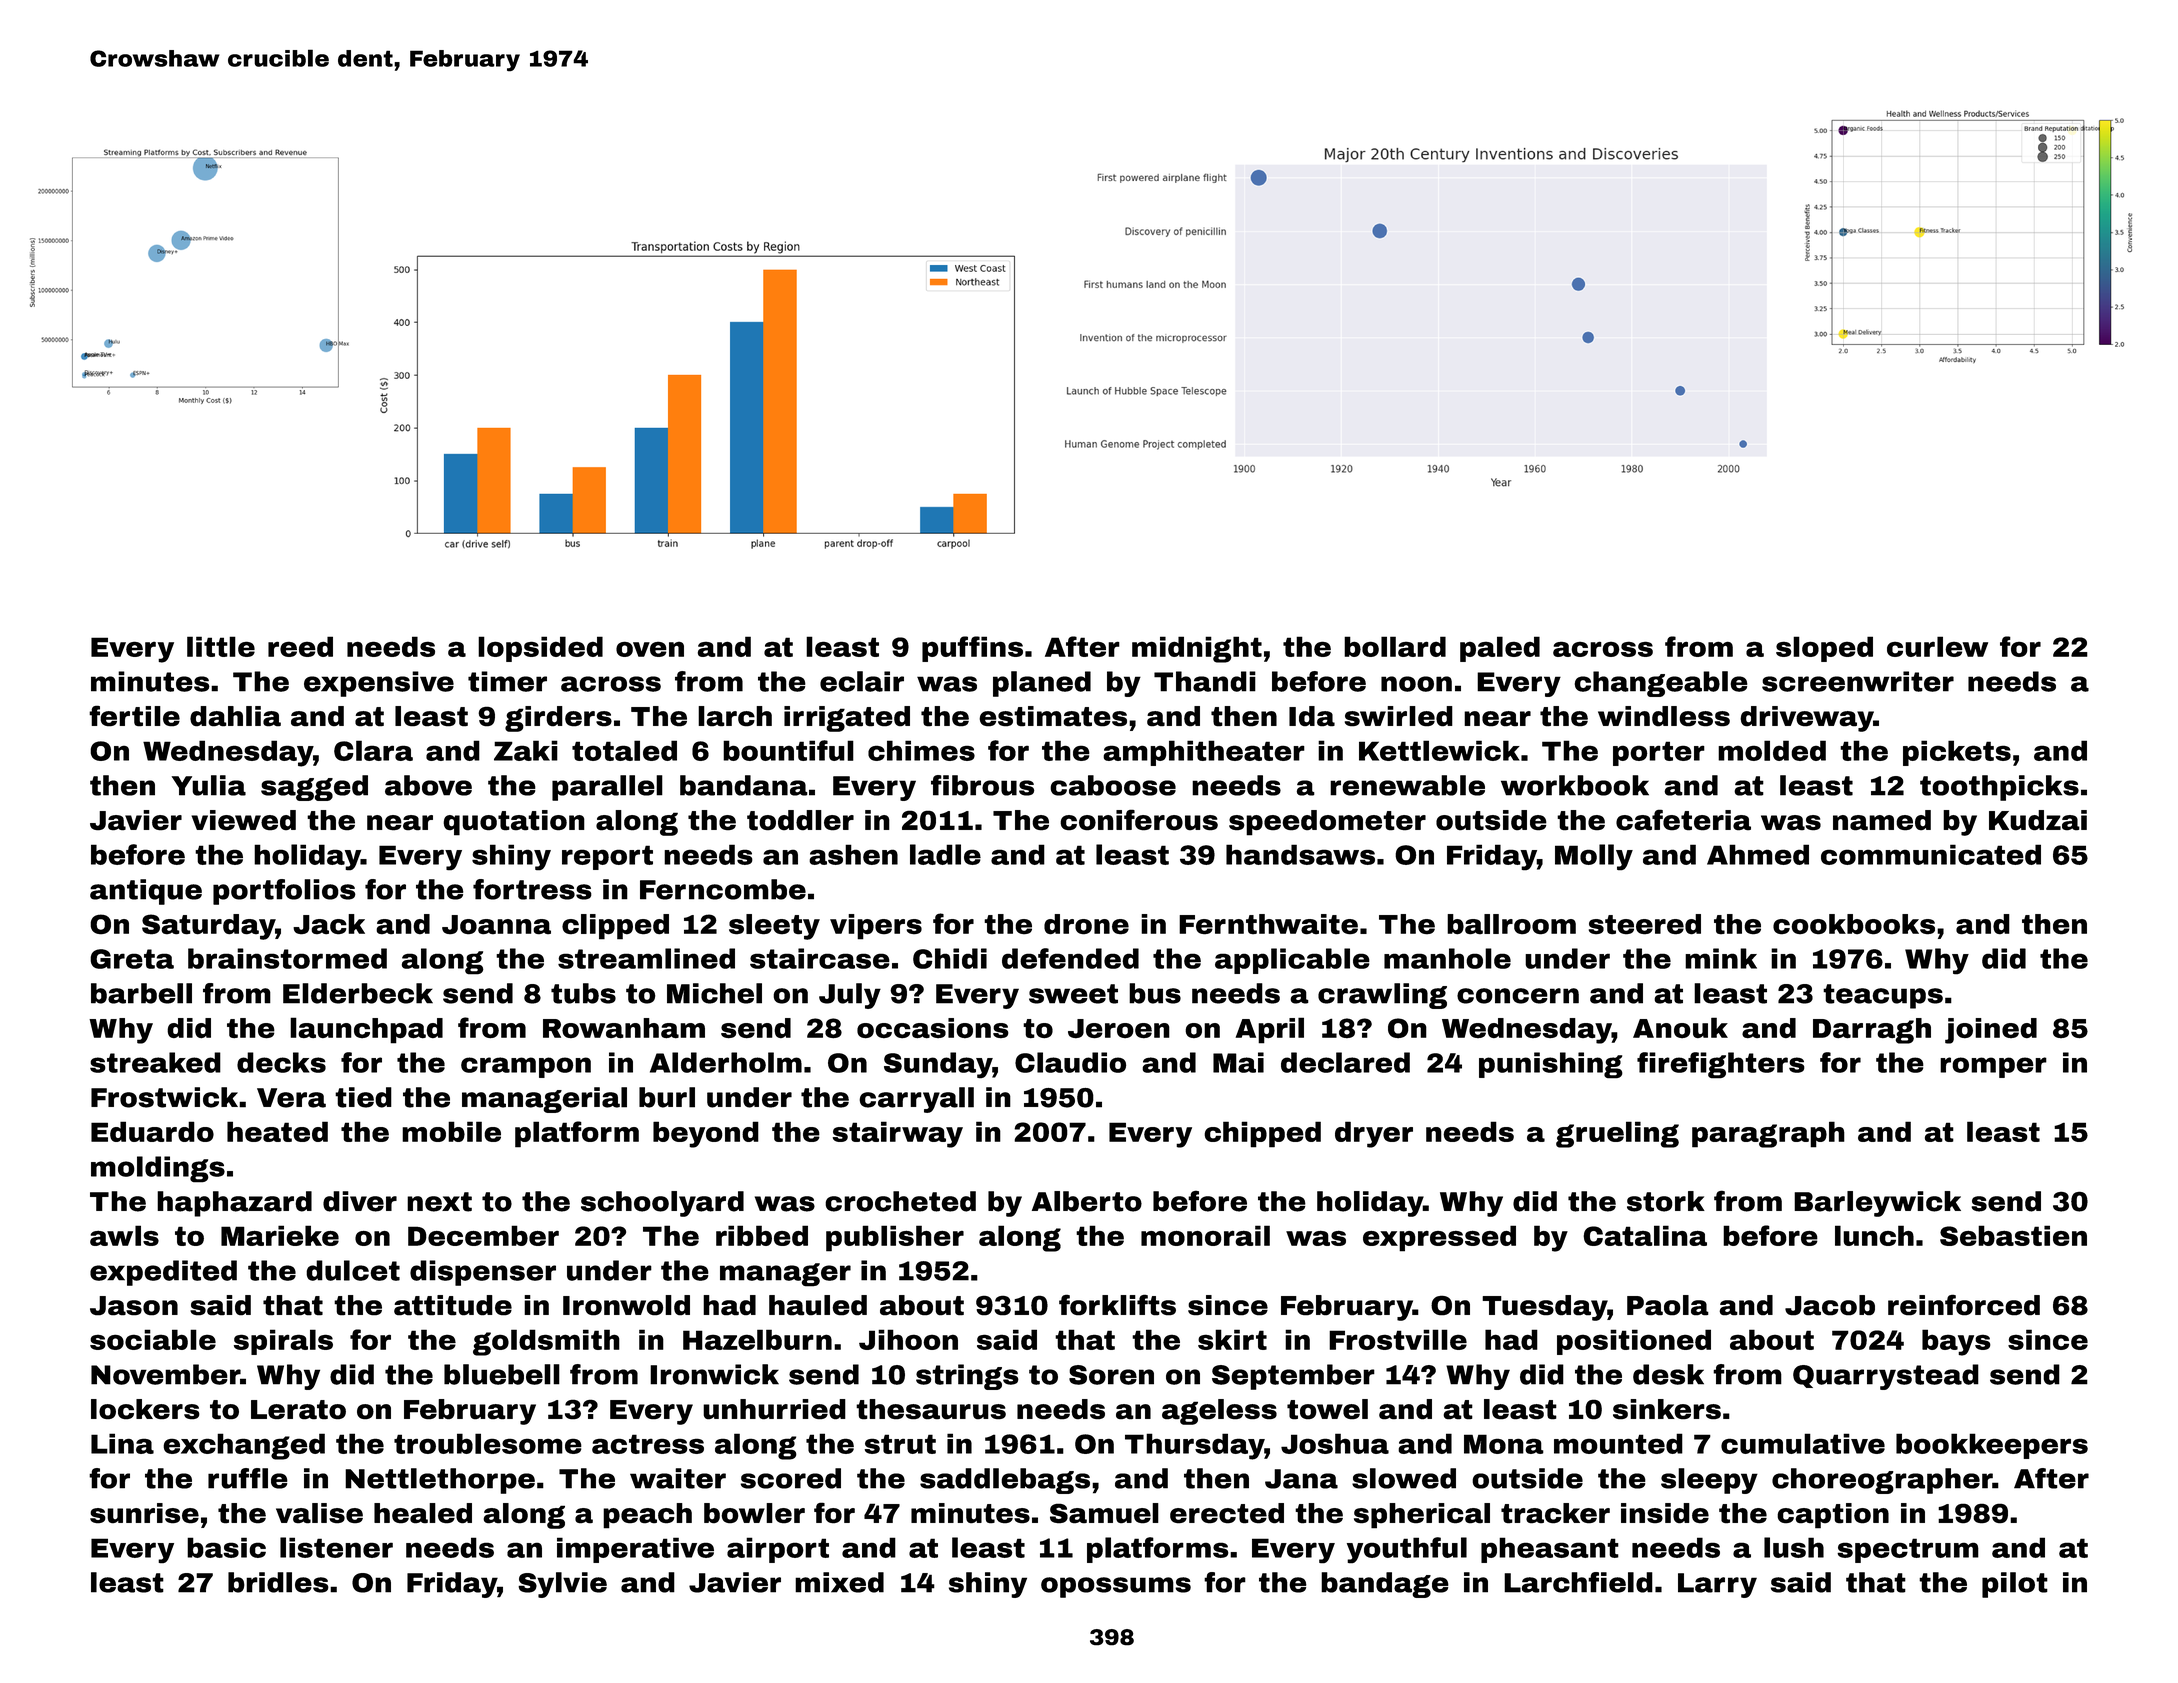 Image resolution: width=2178 pixels, height=1683 pixels. I want to click on Joshua, so click(1335, 1443).
